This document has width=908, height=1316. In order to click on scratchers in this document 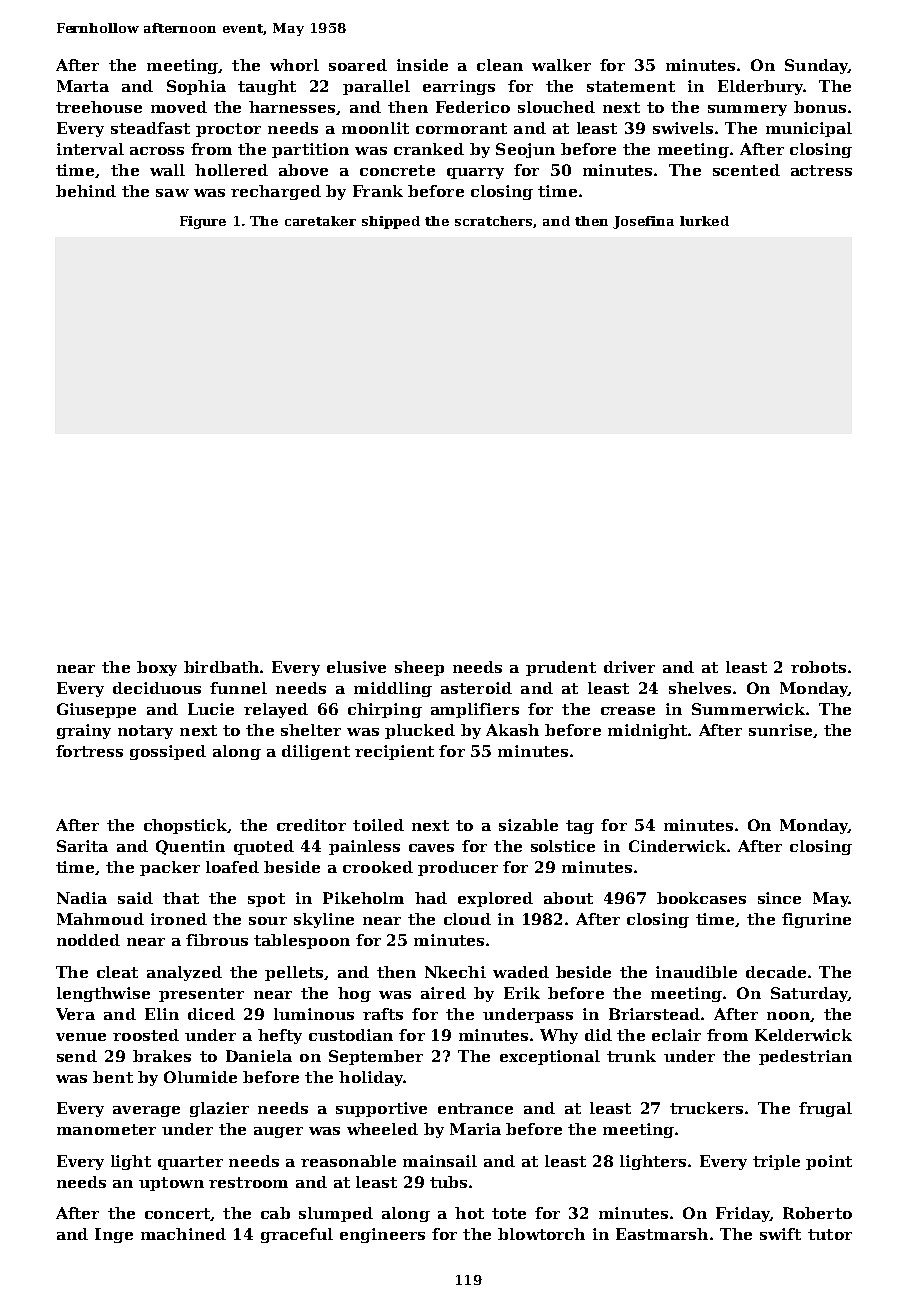, I will do `click(494, 222)`.
